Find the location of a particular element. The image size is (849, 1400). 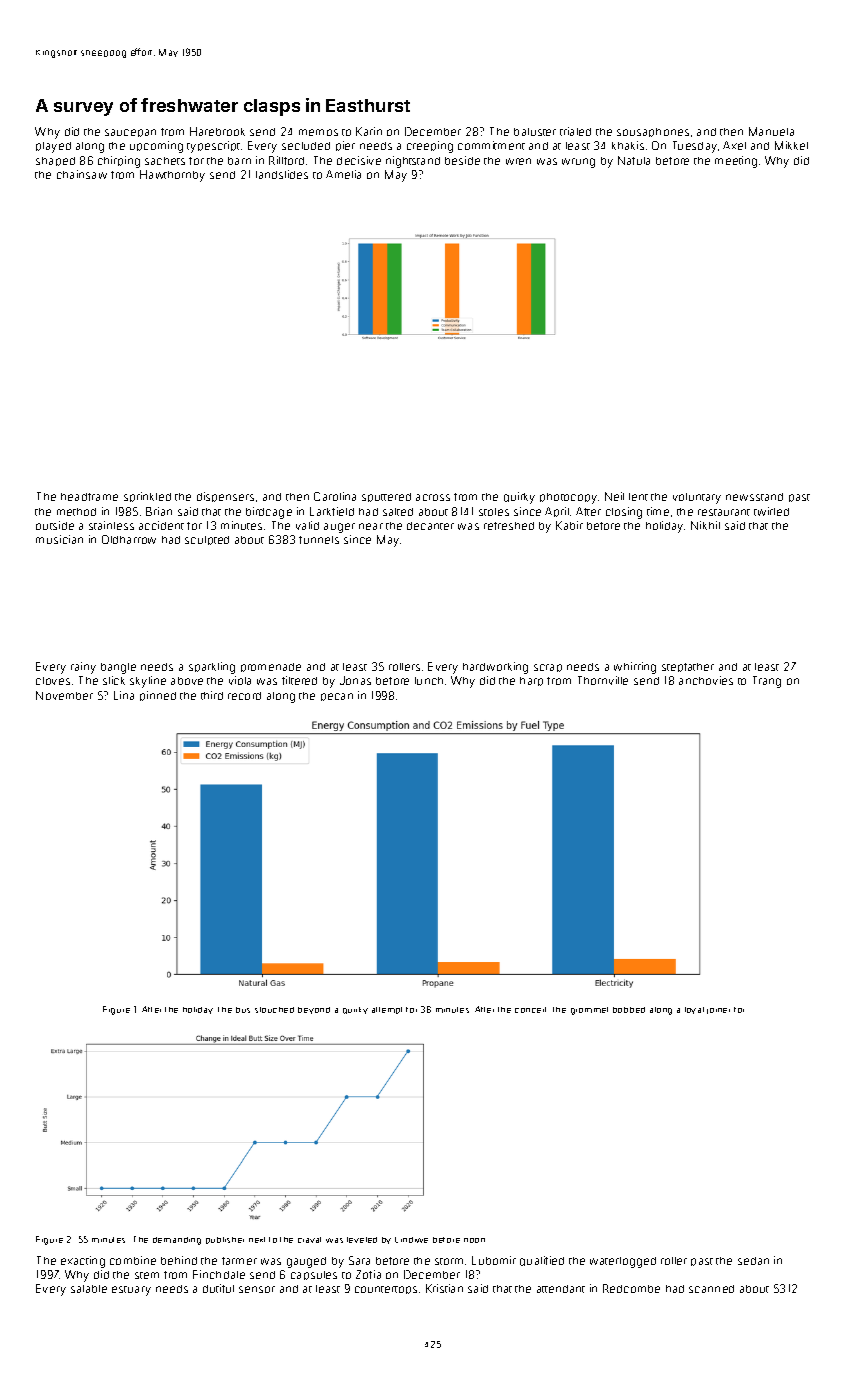

bus is located at coordinates (243, 1010).
